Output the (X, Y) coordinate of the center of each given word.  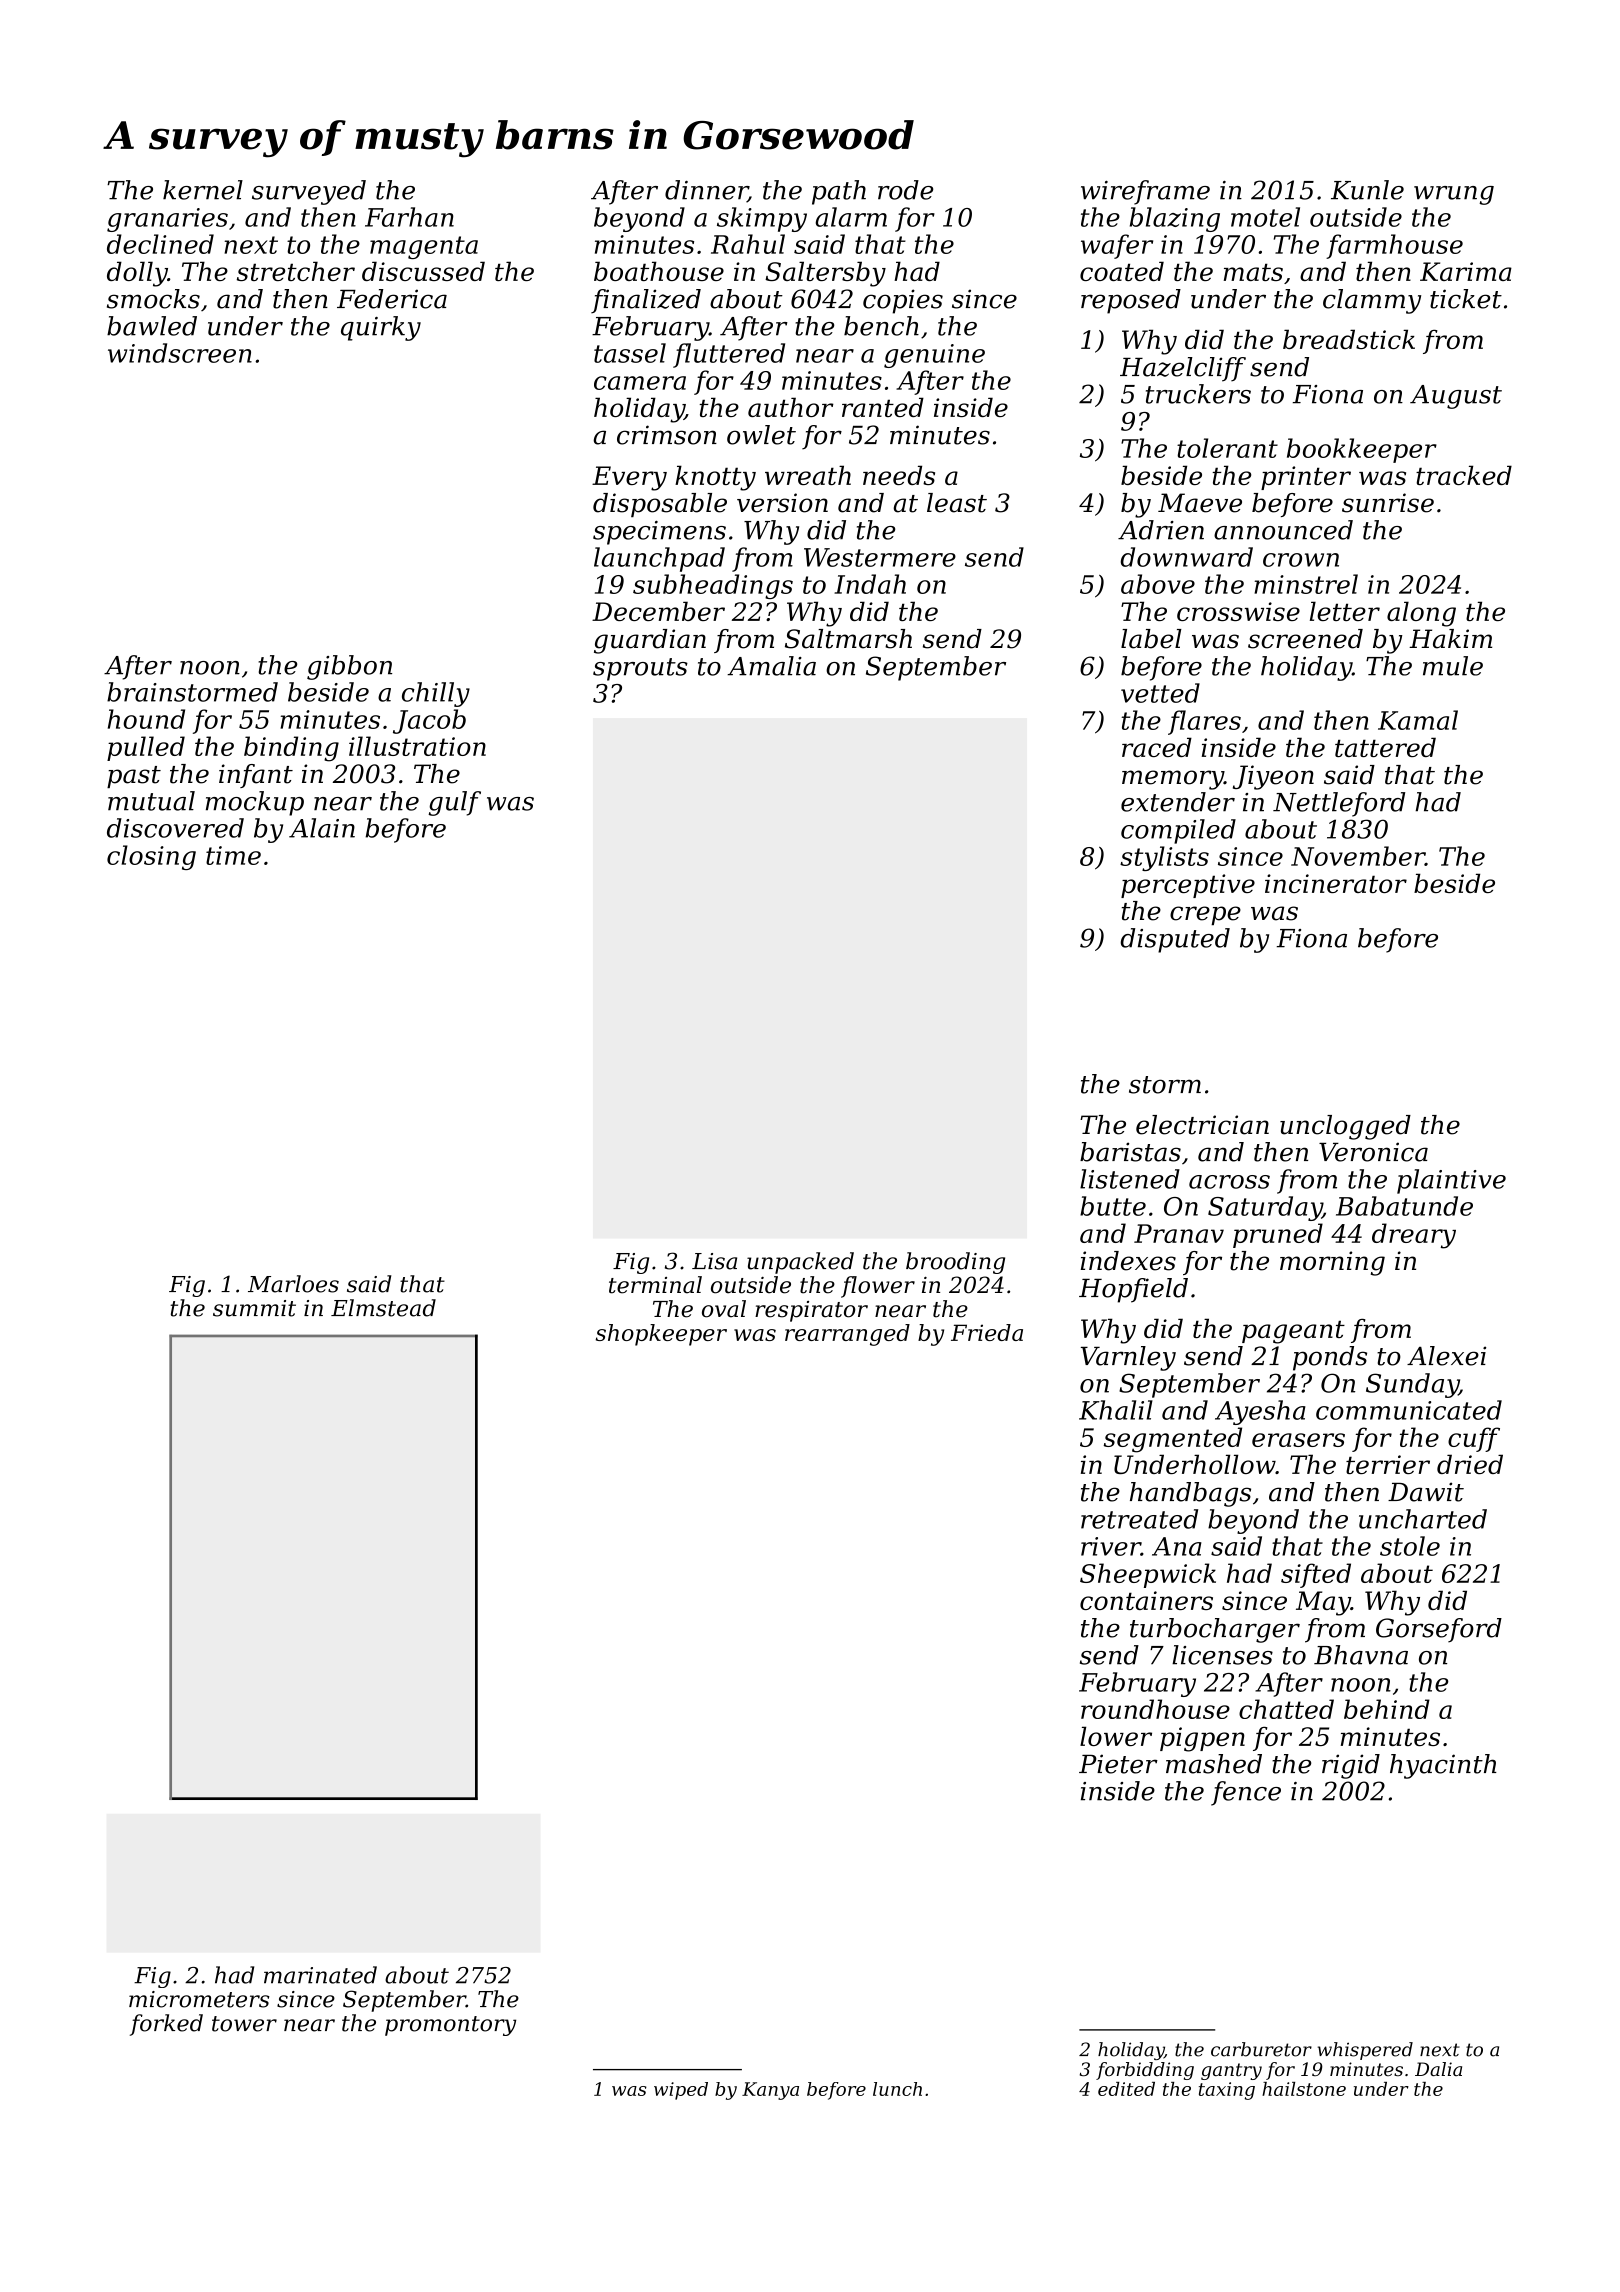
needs (899, 475)
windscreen (180, 353)
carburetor (1261, 2049)
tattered (1385, 747)
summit (254, 1308)
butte (1113, 1206)
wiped (681, 2091)
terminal (655, 1285)
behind (1387, 1709)
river (1111, 1546)
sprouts (640, 669)
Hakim (1450, 639)
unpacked (800, 1263)
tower (244, 2024)
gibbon (349, 667)
